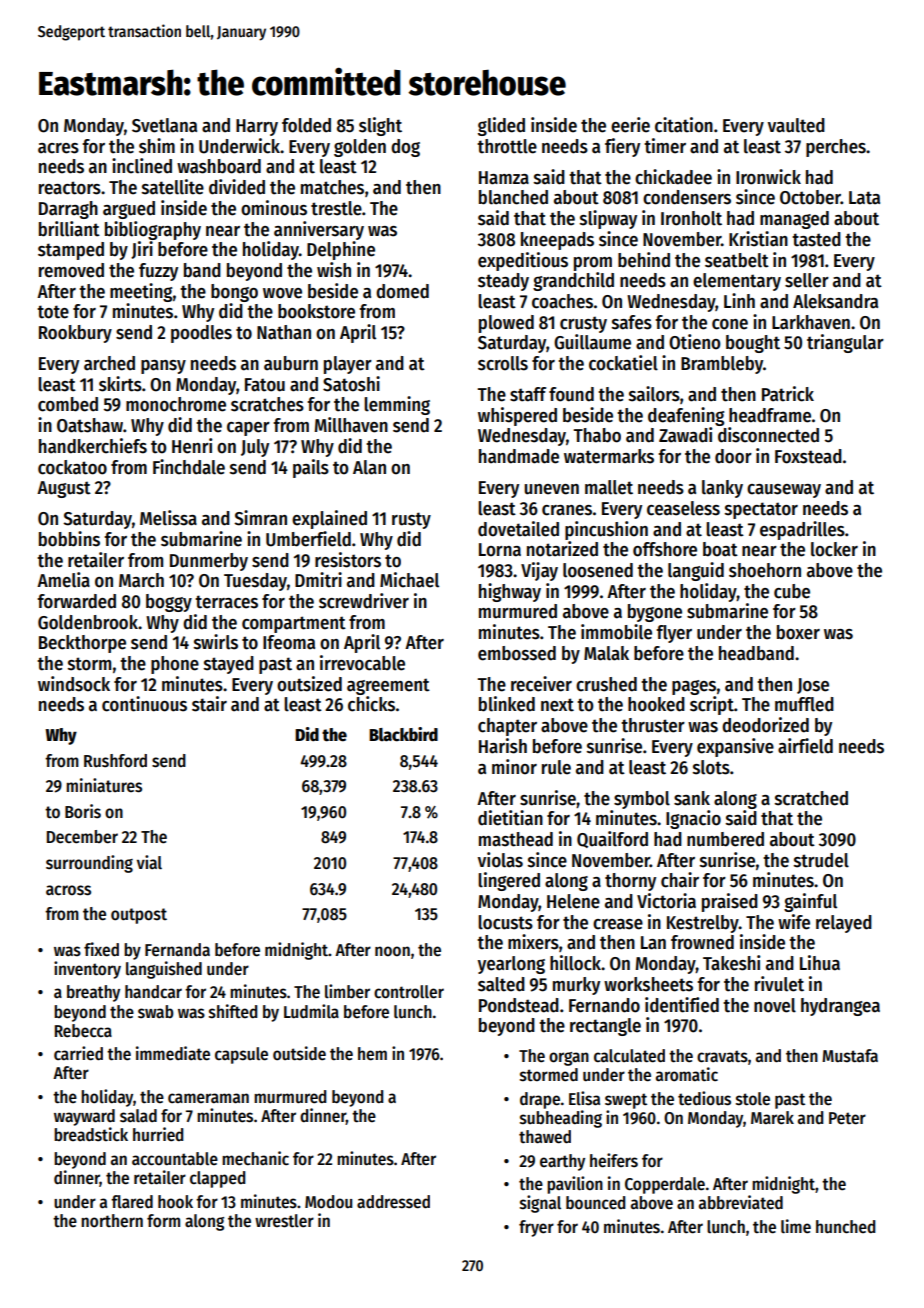 The image size is (924, 1308). I want to click on form, so click(163, 1221).
